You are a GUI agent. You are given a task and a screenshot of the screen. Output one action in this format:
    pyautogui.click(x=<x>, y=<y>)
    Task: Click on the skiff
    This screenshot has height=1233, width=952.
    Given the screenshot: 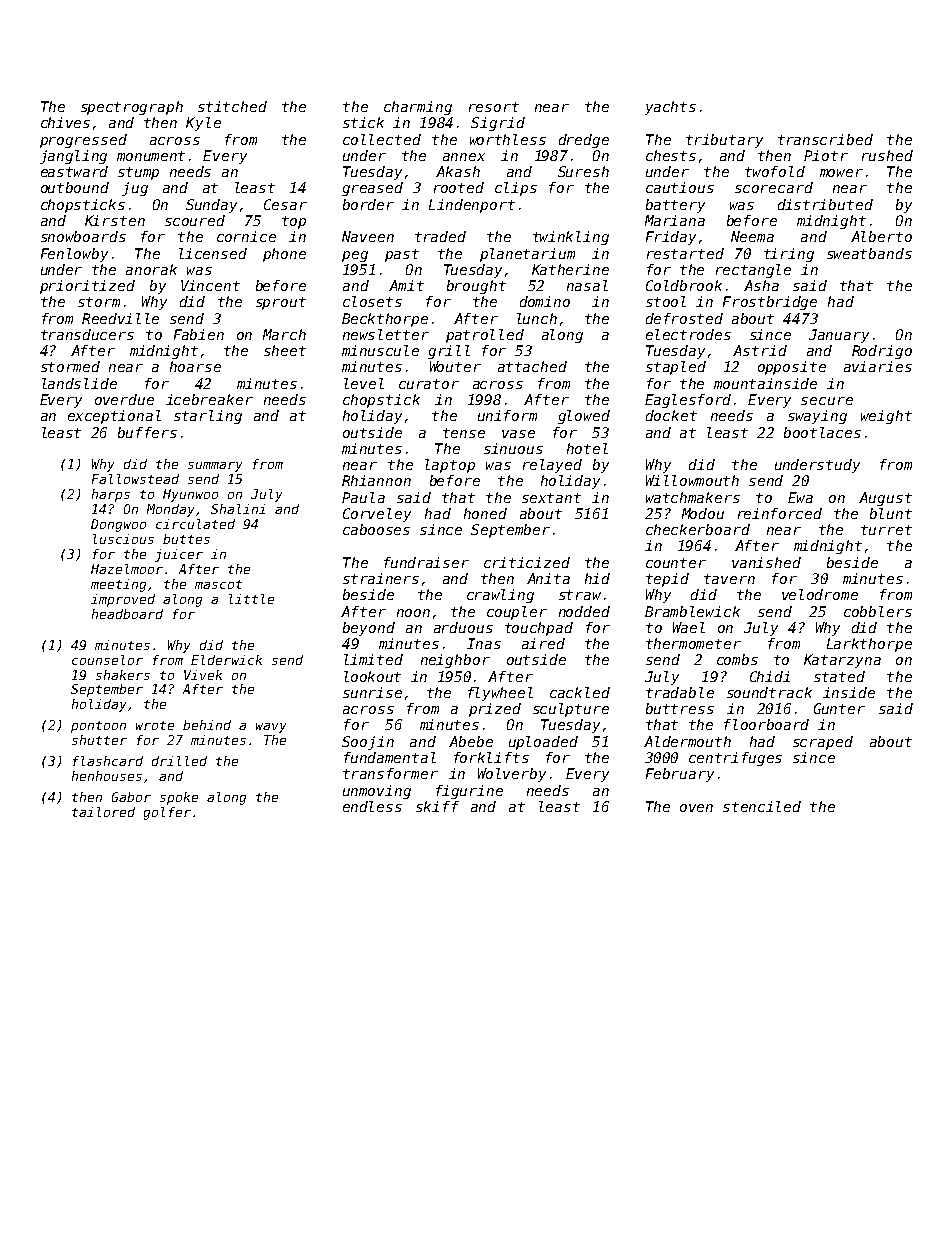 What is the action you would take?
    pyautogui.click(x=437, y=806)
